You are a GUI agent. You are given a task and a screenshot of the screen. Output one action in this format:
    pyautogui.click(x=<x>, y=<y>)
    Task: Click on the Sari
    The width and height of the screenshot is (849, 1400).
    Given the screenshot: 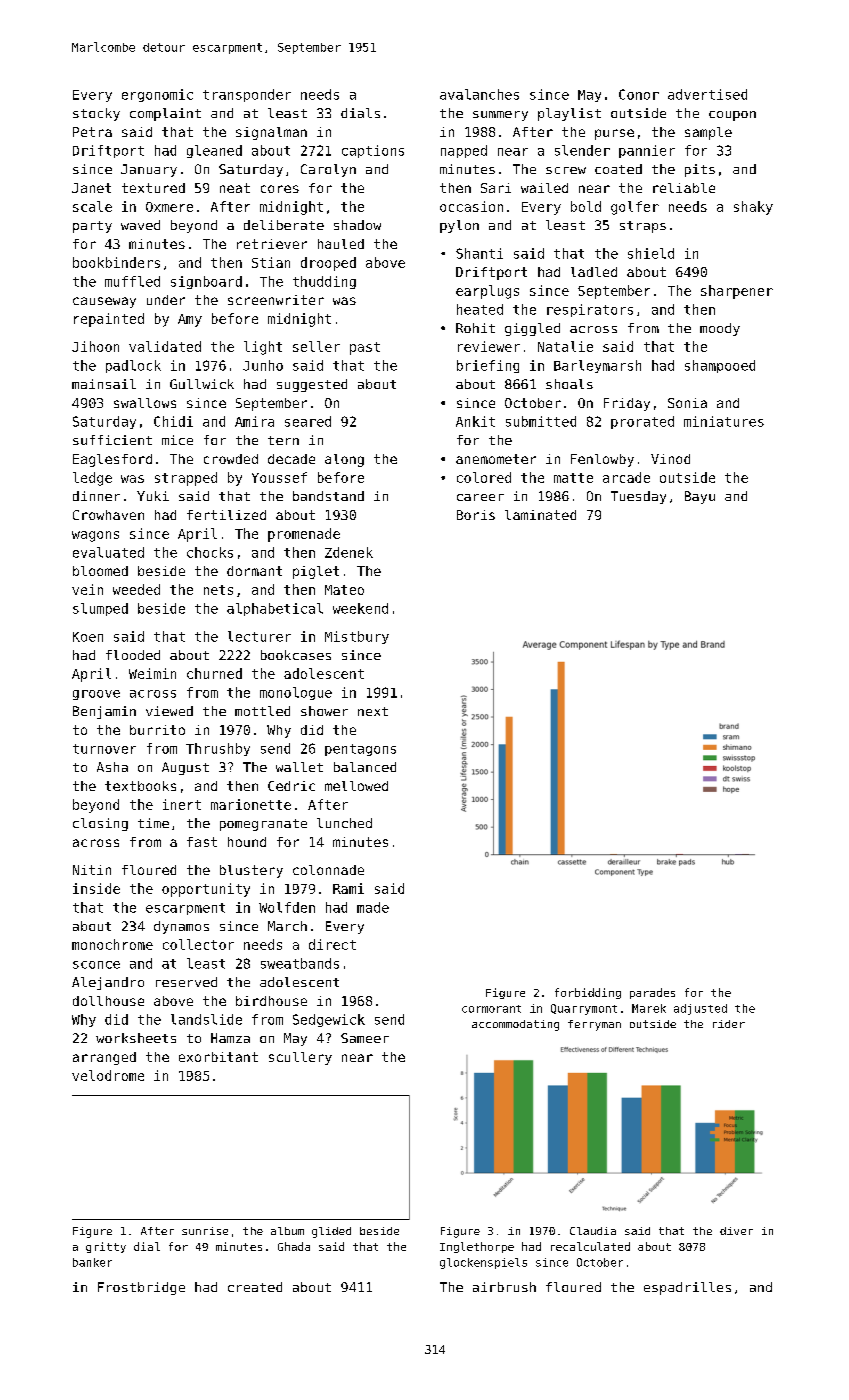 What is the action you would take?
    pyautogui.click(x=496, y=188)
